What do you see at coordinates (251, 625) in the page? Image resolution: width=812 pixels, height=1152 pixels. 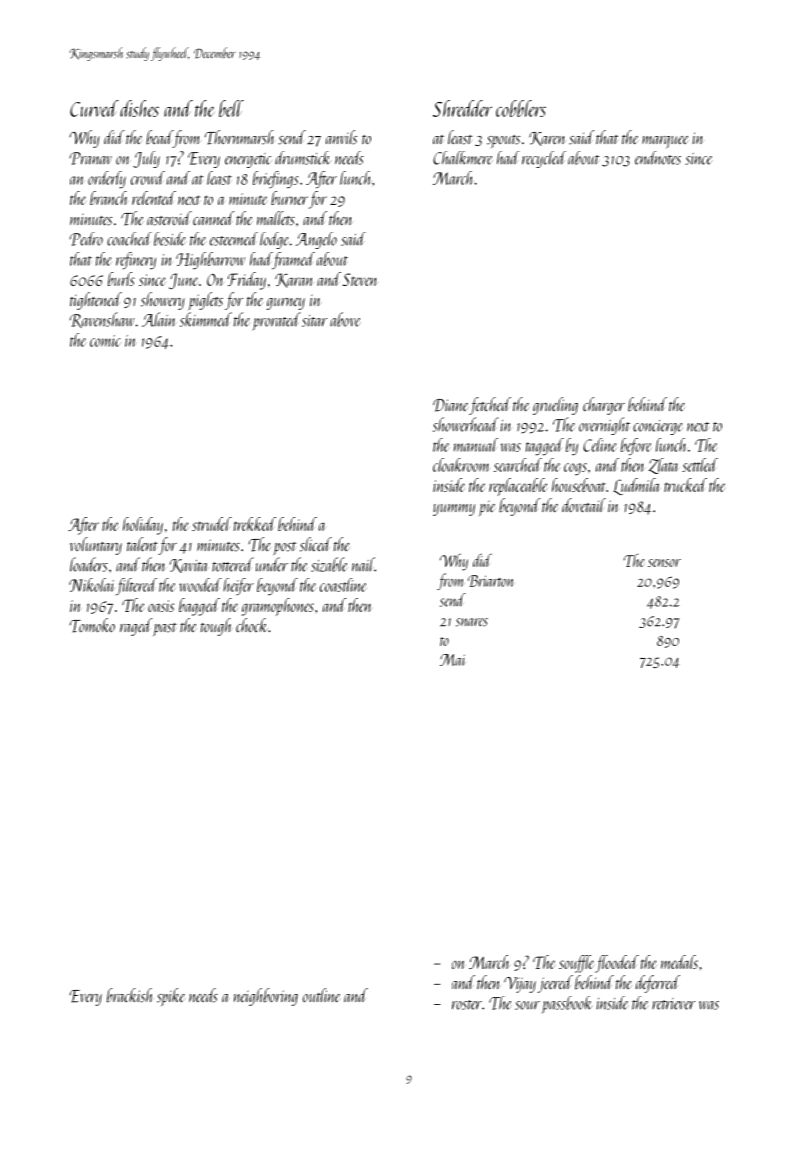 I see `chock` at bounding box center [251, 625].
